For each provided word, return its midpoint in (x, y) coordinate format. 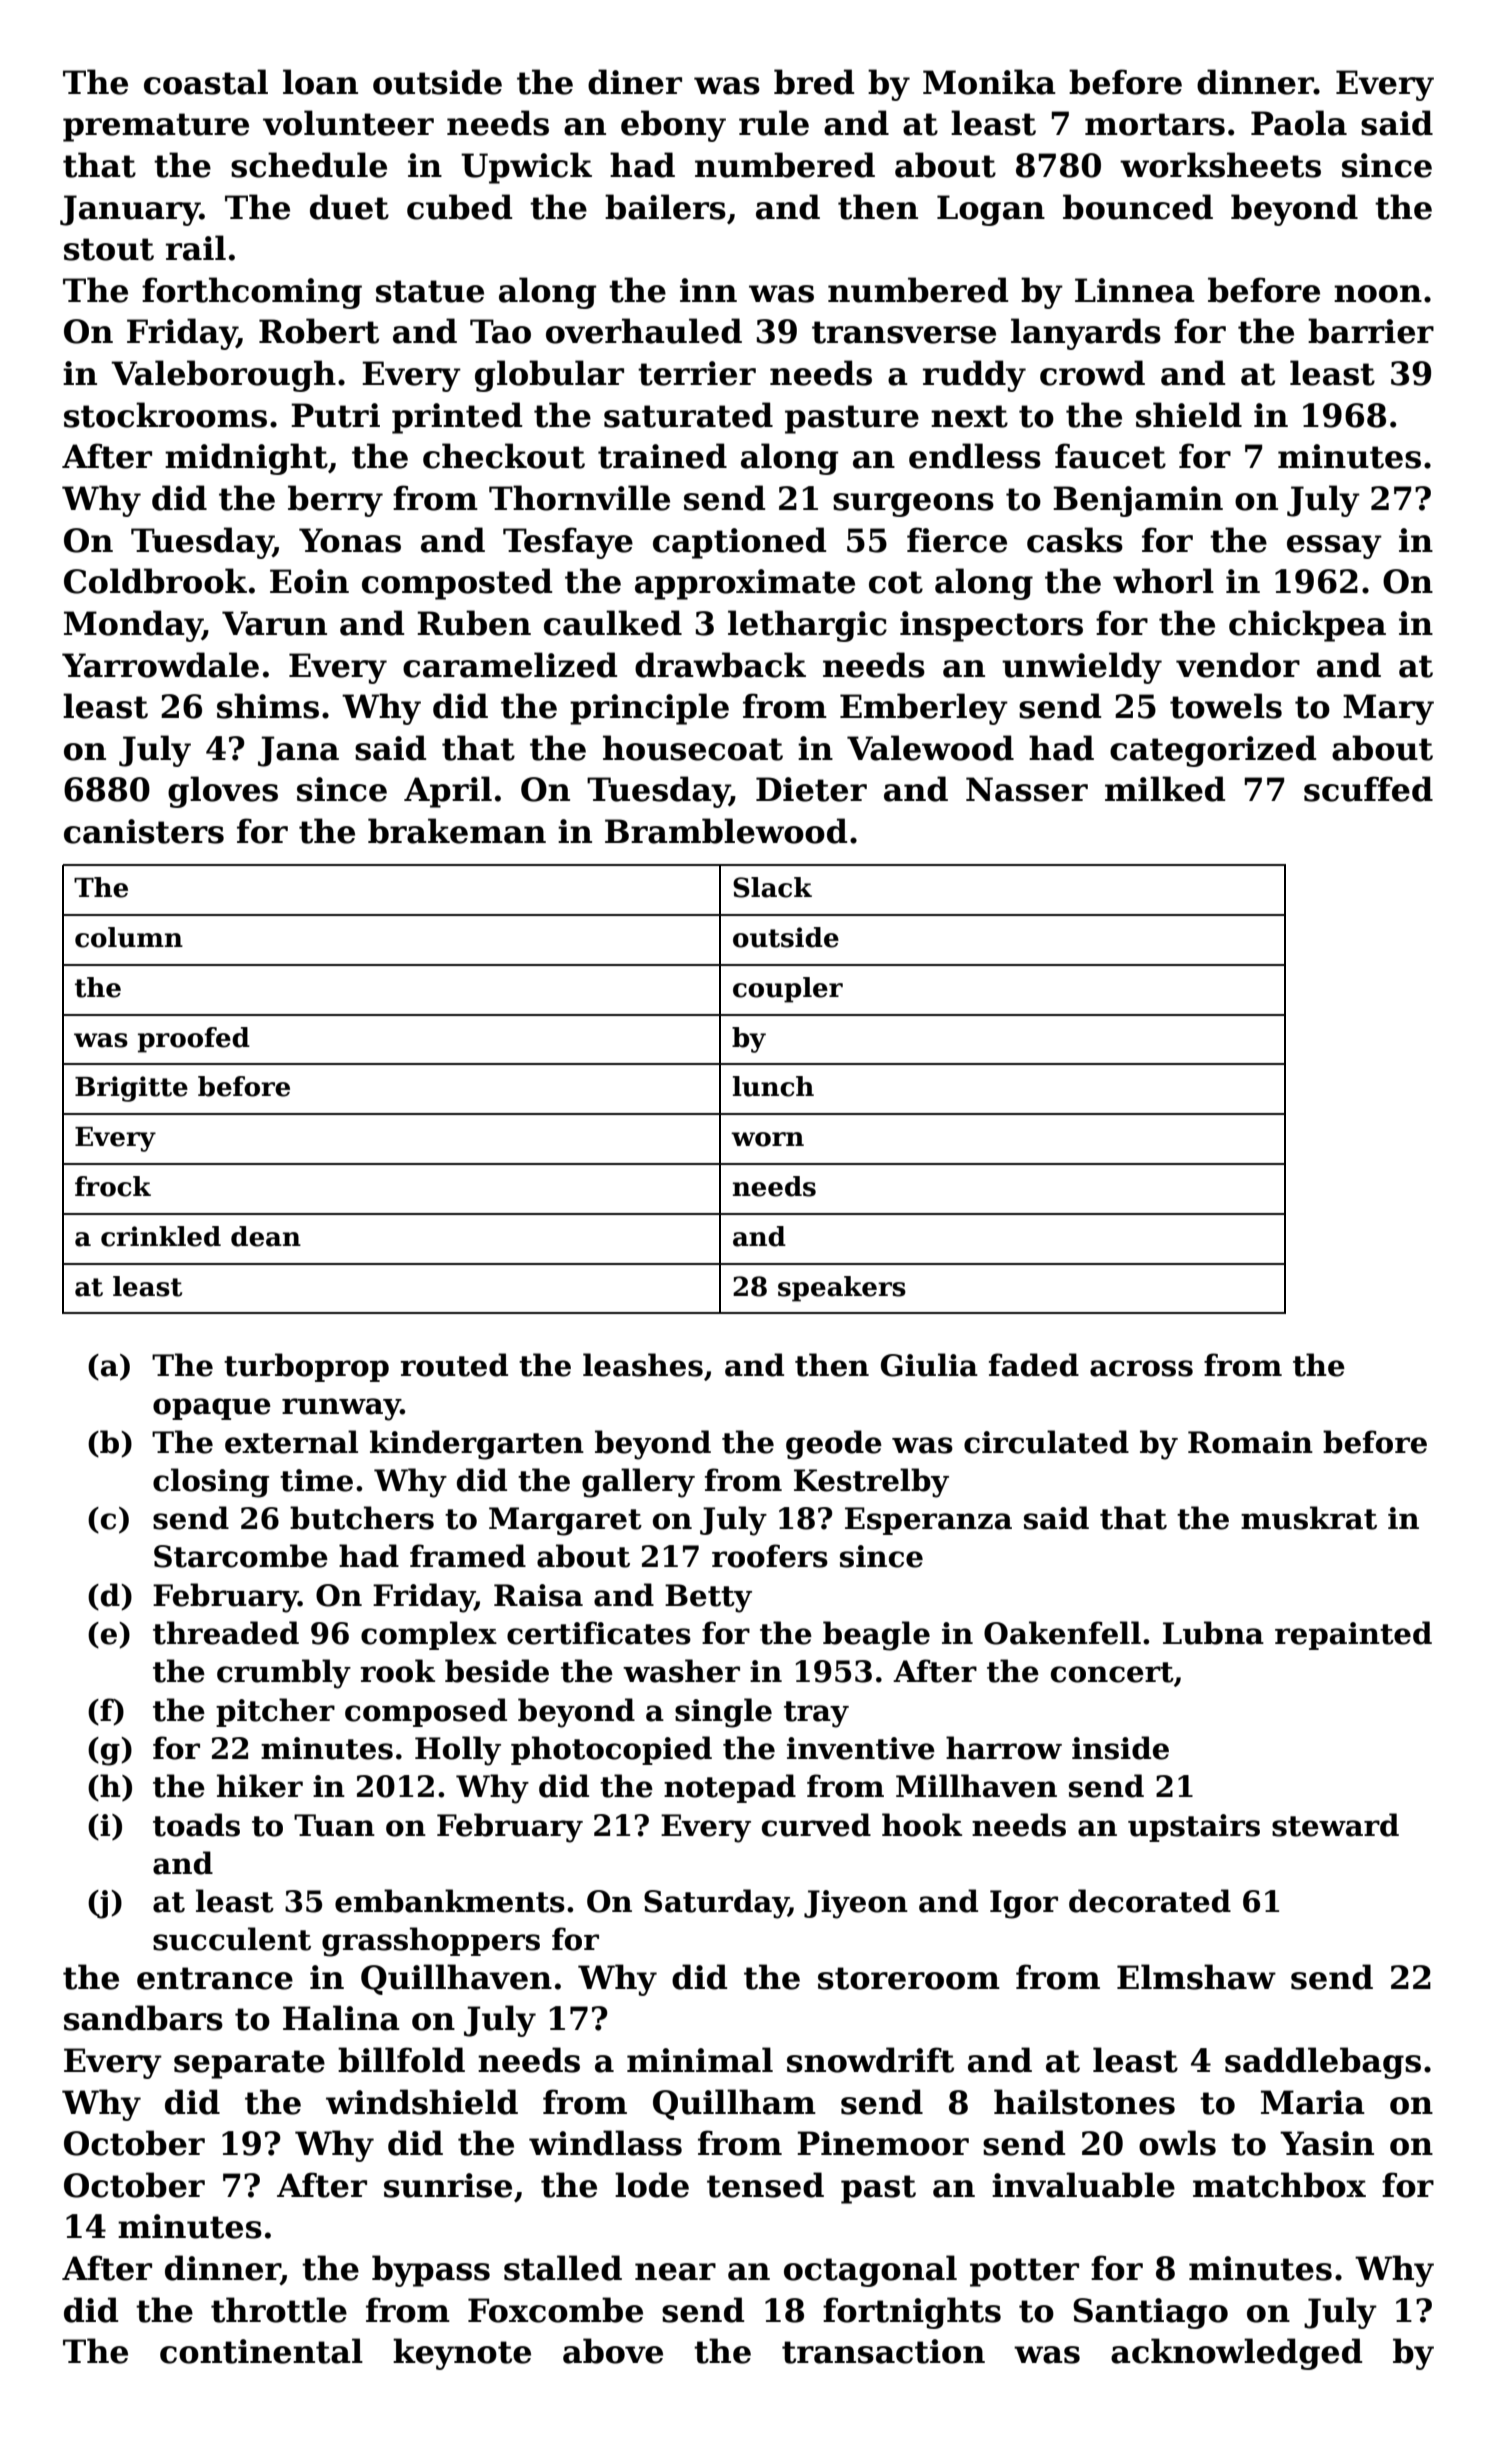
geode (834, 1445)
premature (156, 127)
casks (1075, 540)
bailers (665, 207)
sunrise (448, 2185)
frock (113, 1186)
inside (1120, 1748)
